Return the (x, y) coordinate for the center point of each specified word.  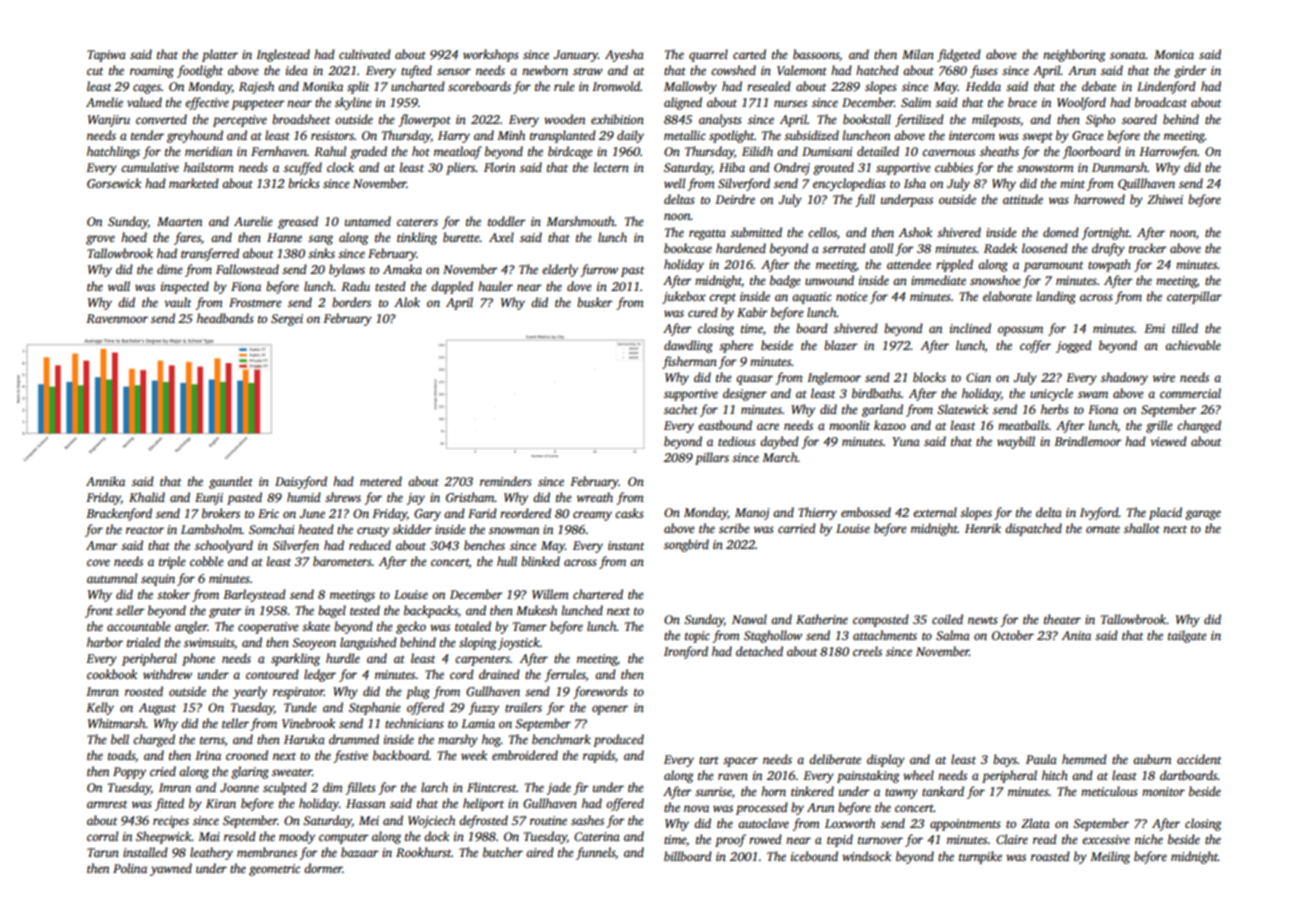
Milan (918, 54)
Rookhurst (424, 852)
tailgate (1187, 636)
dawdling (688, 346)
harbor (105, 642)
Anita (1076, 635)
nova (696, 808)
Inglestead (283, 55)
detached (759, 651)
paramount (1053, 266)
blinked (540, 561)
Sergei (287, 320)
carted (749, 54)
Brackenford (119, 514)
